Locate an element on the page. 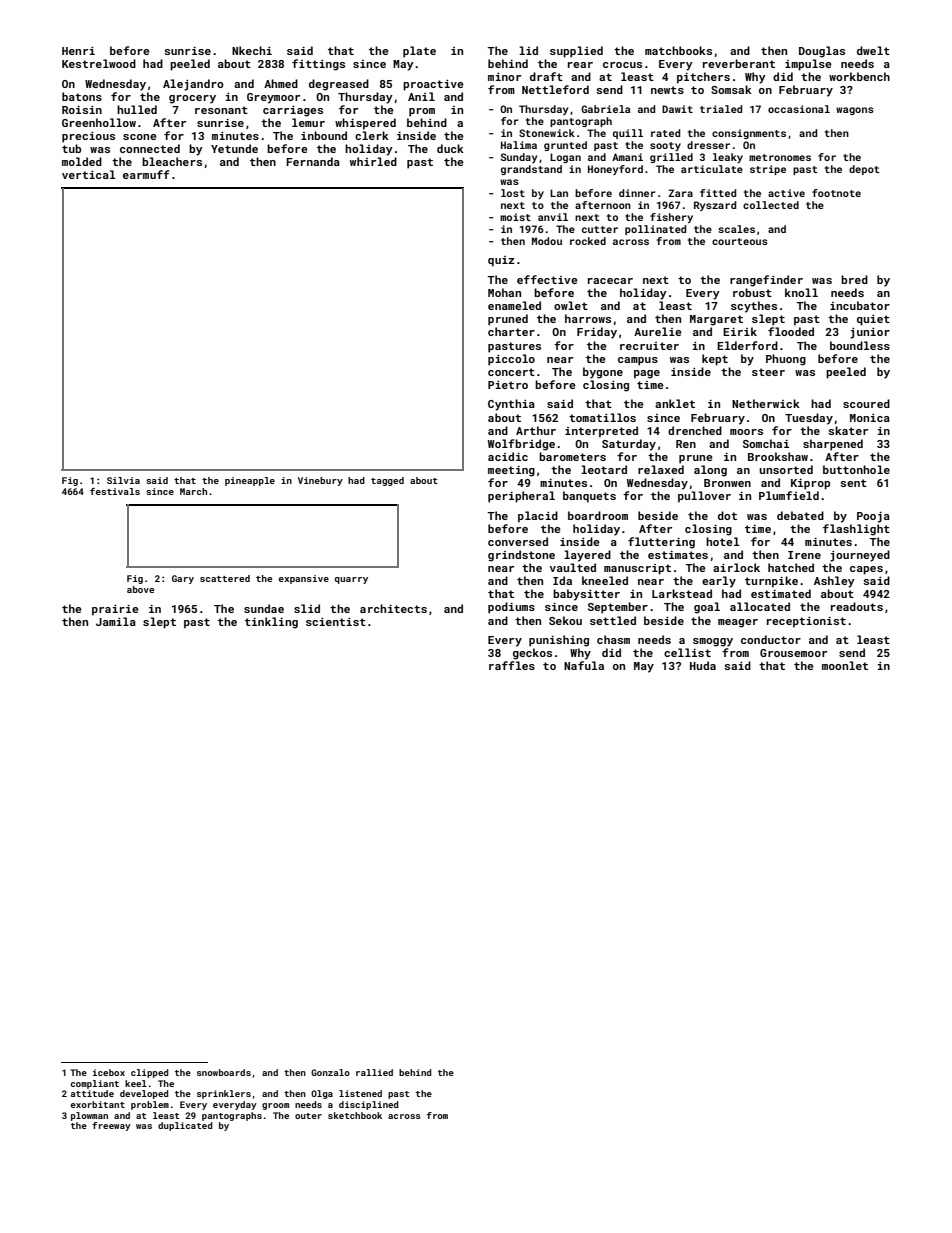 The height and width of the document is (1233, 952). courteous is located at coordinates (740, 241).
